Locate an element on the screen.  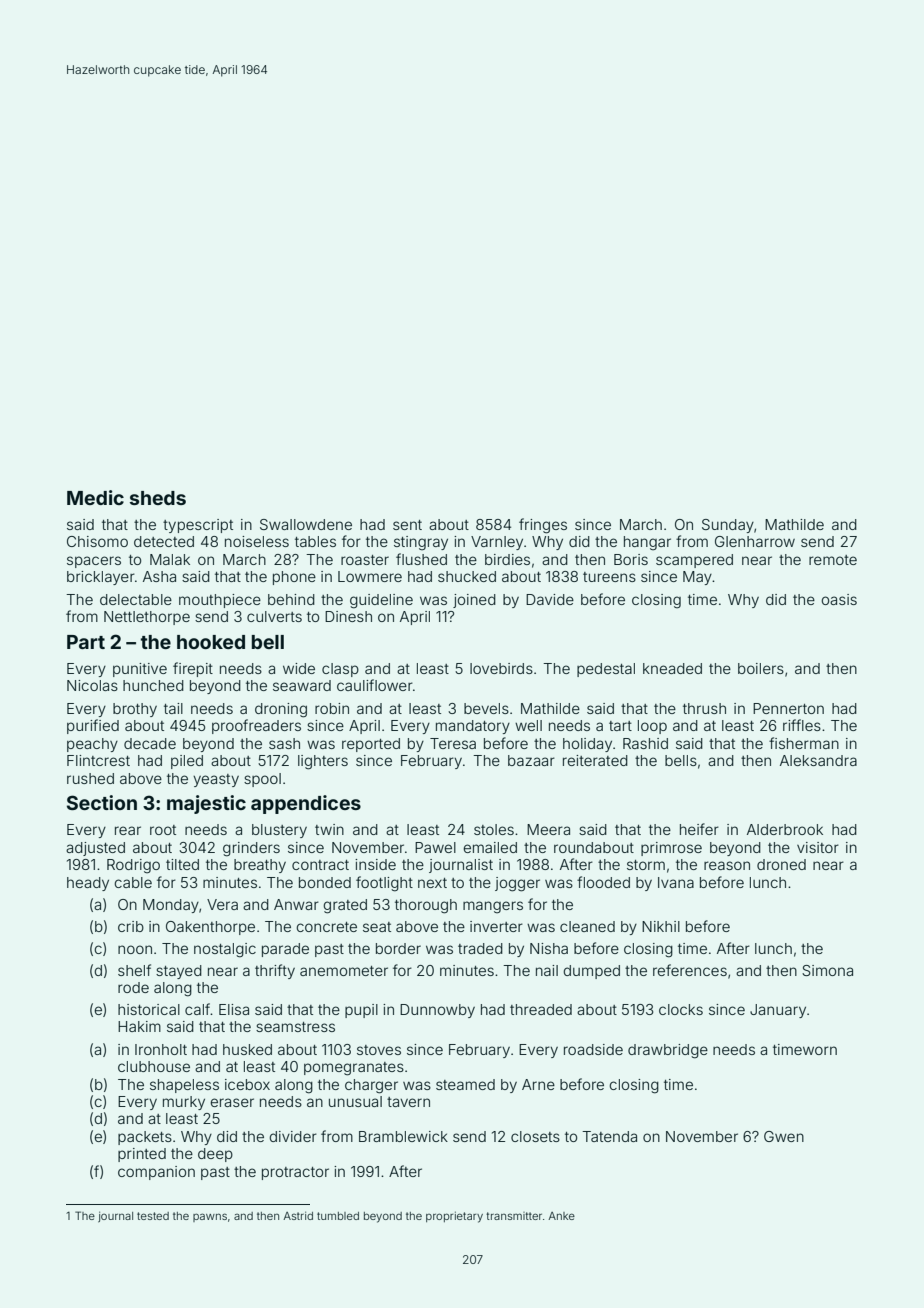
cleaned is located at coordinates (587, 926).
